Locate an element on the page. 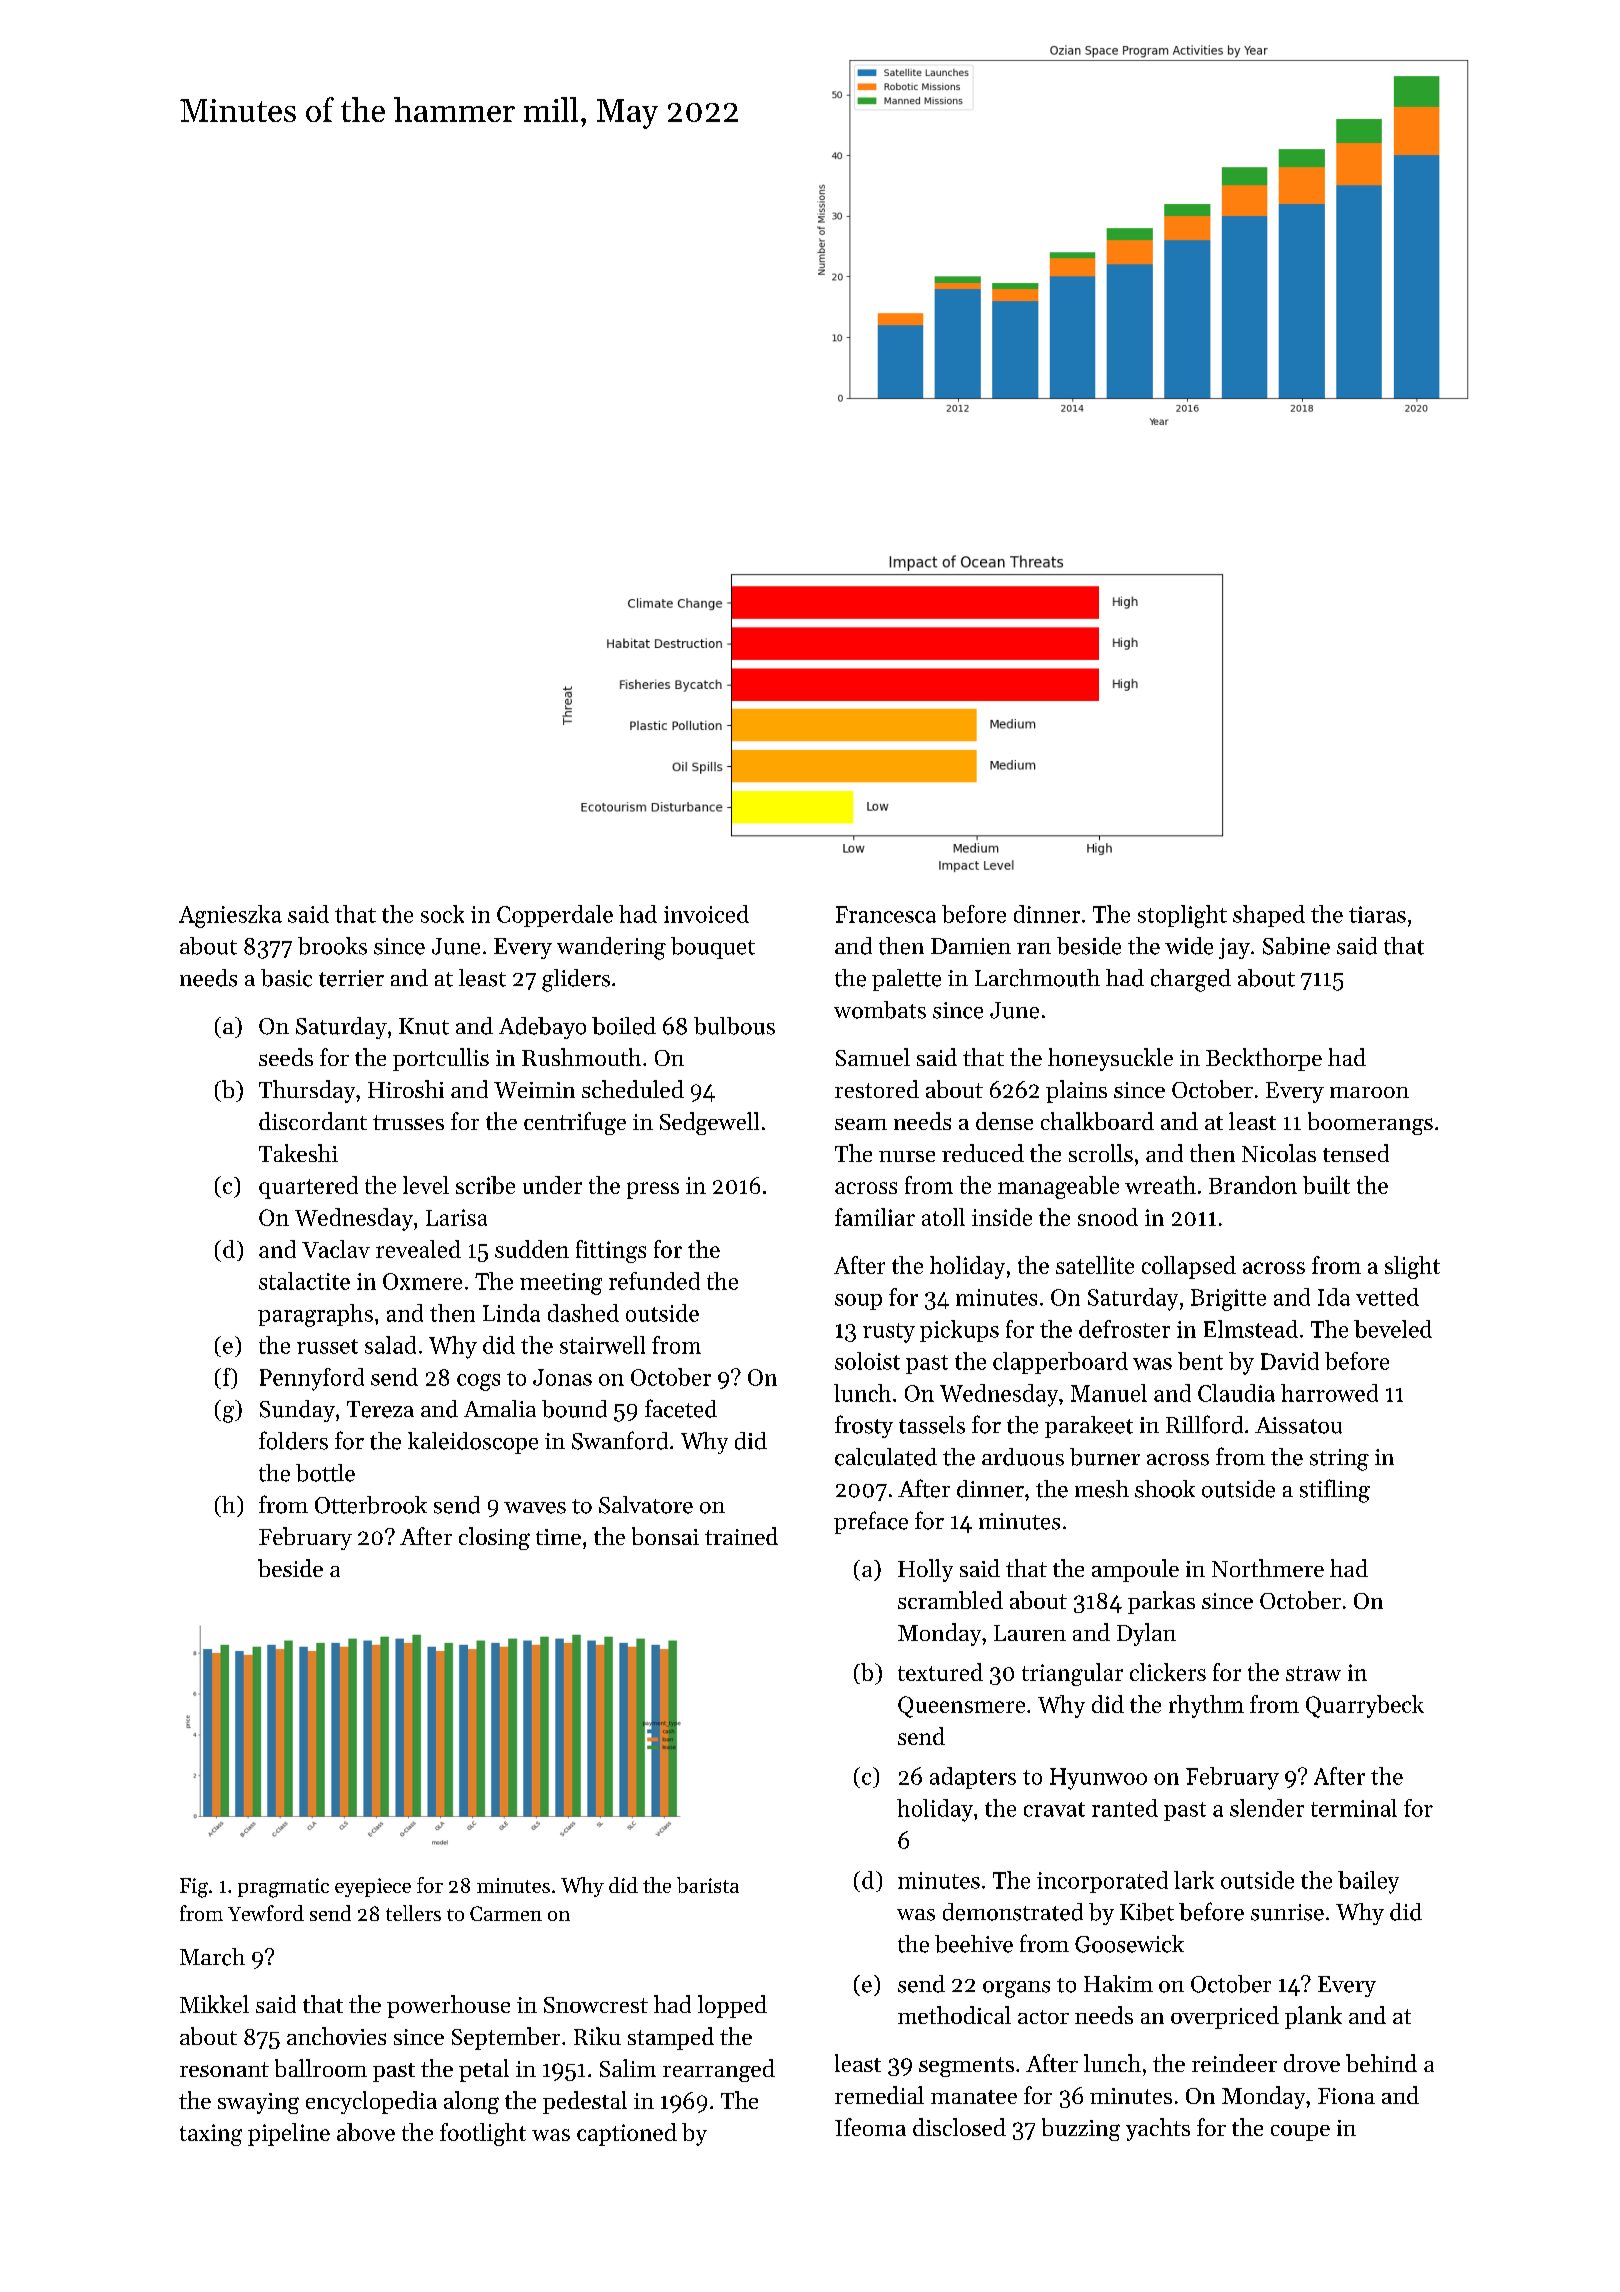 Image resolution: width=1620 pixels, height=2292 pixels. lopped is located at coordinates (732, 2006).
